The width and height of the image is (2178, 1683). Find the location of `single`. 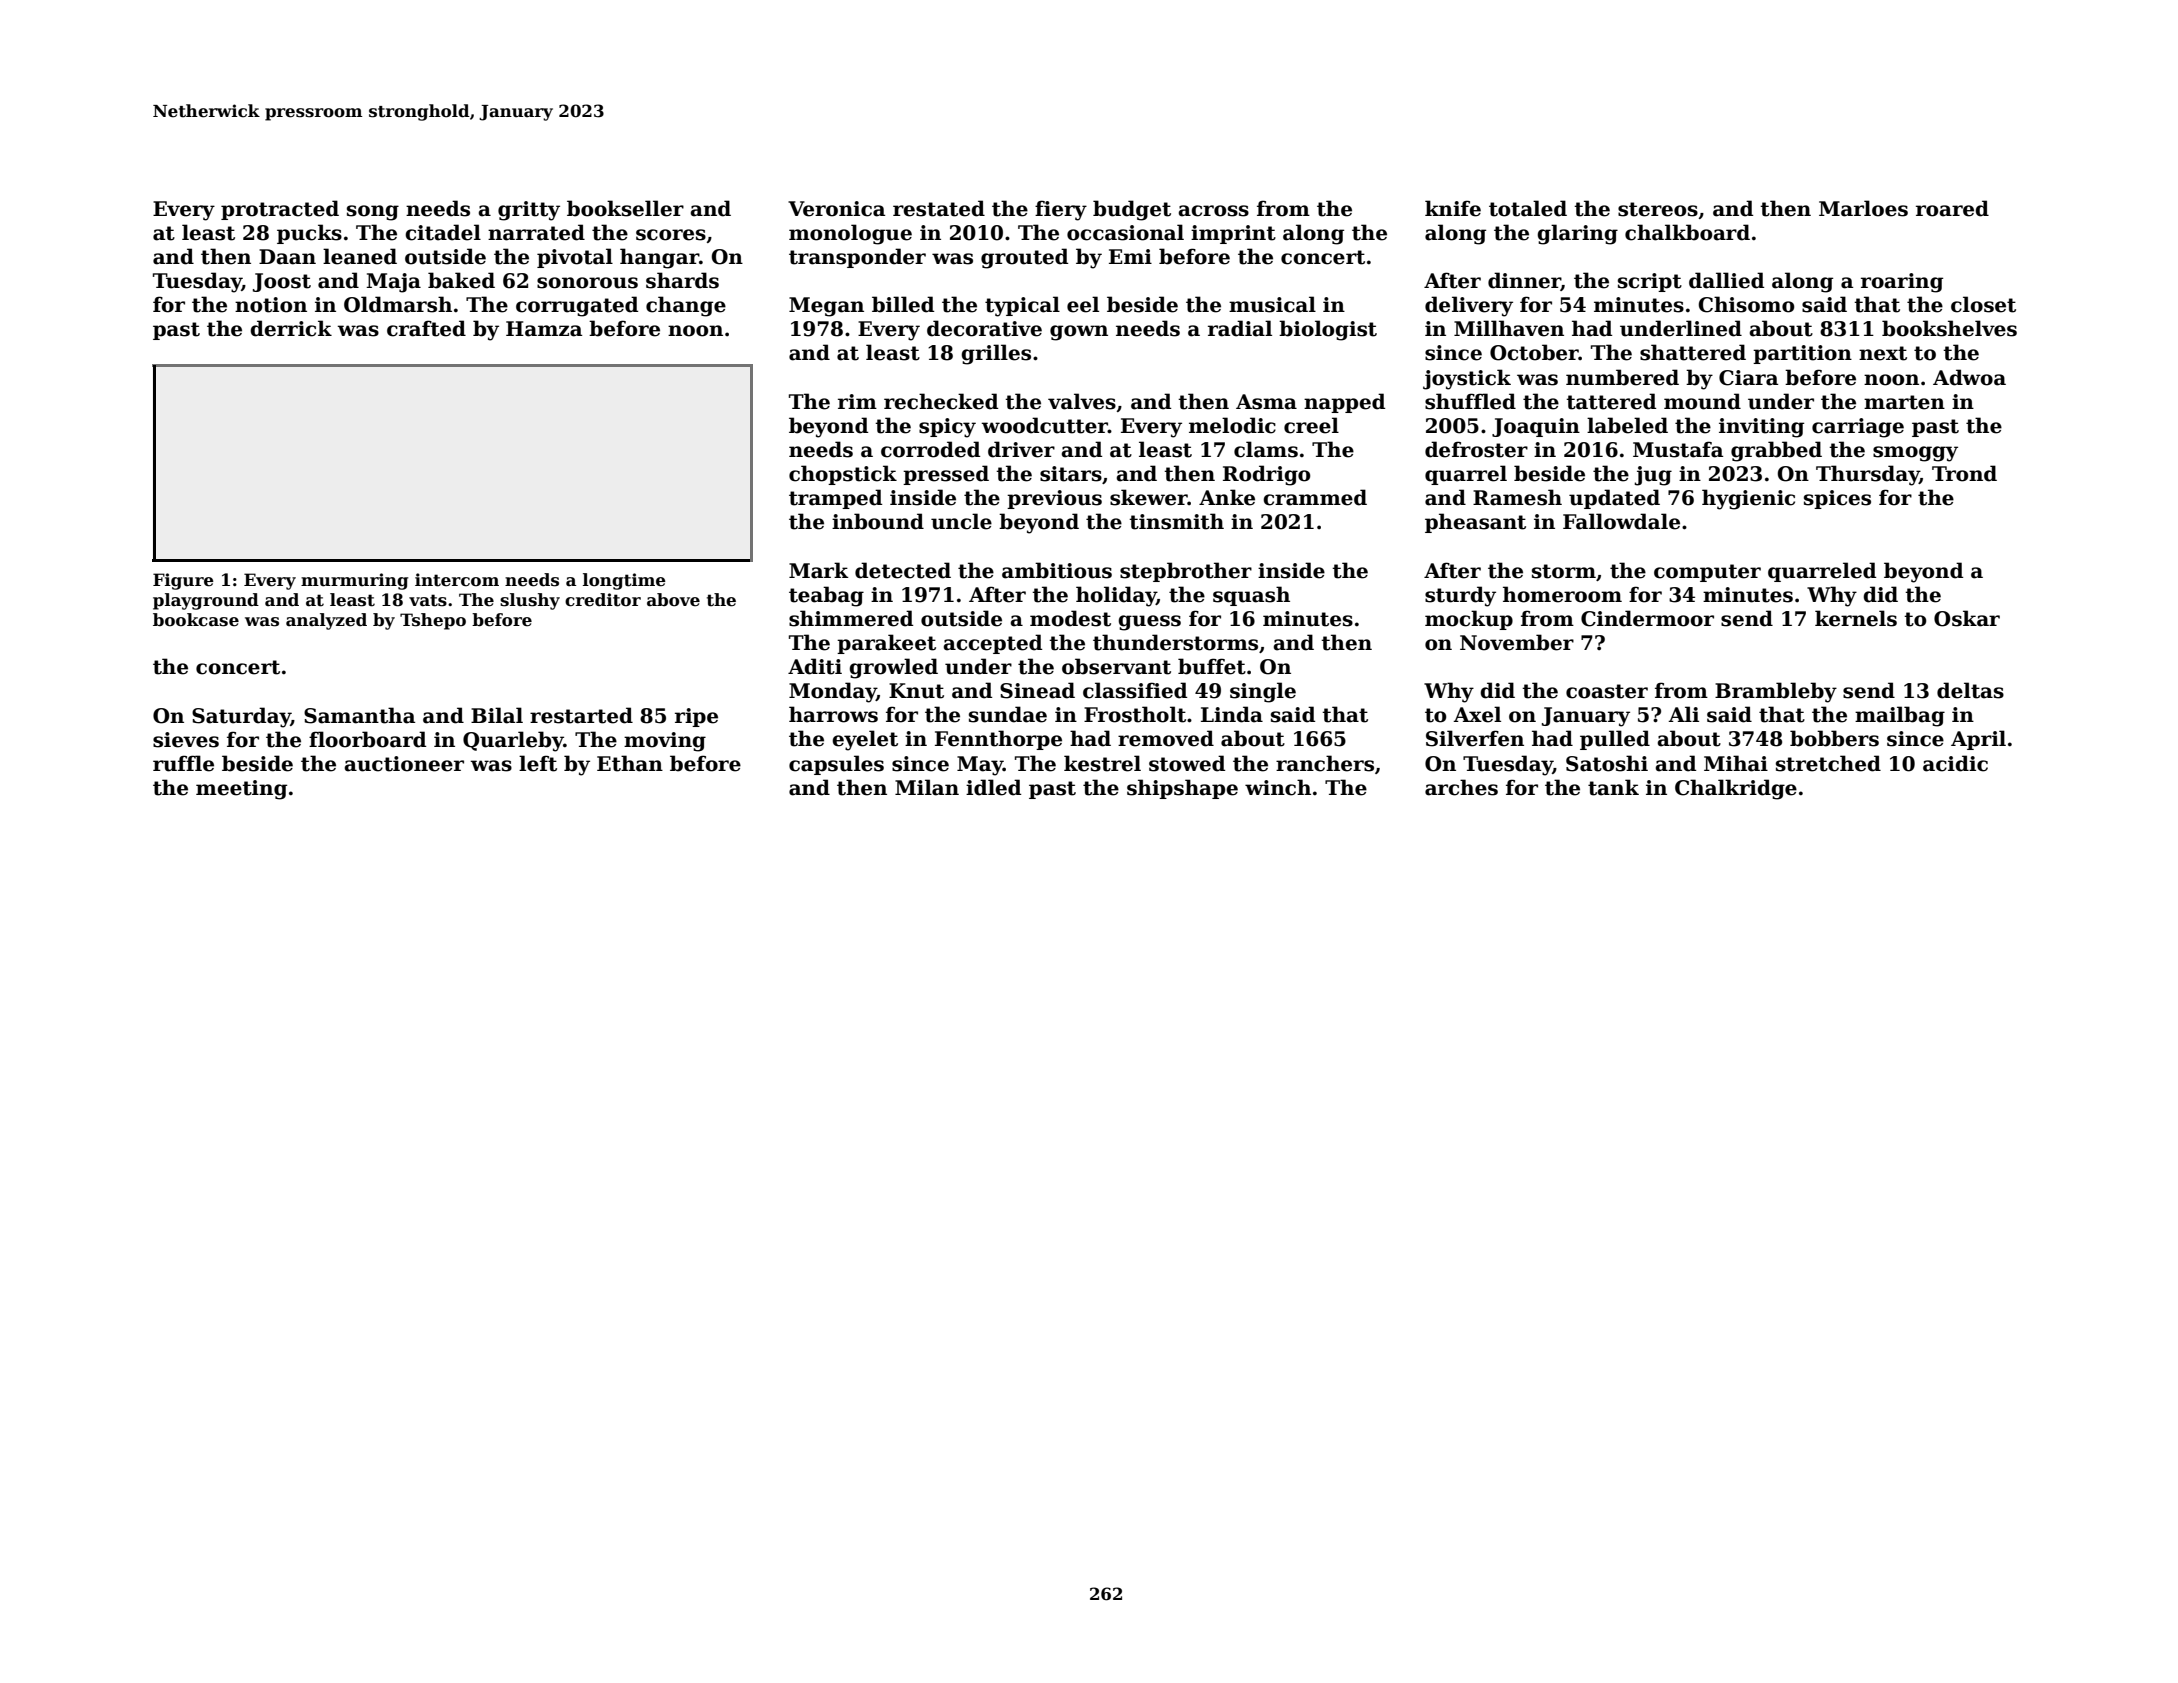

single is located at coordinates (1263, 692).
